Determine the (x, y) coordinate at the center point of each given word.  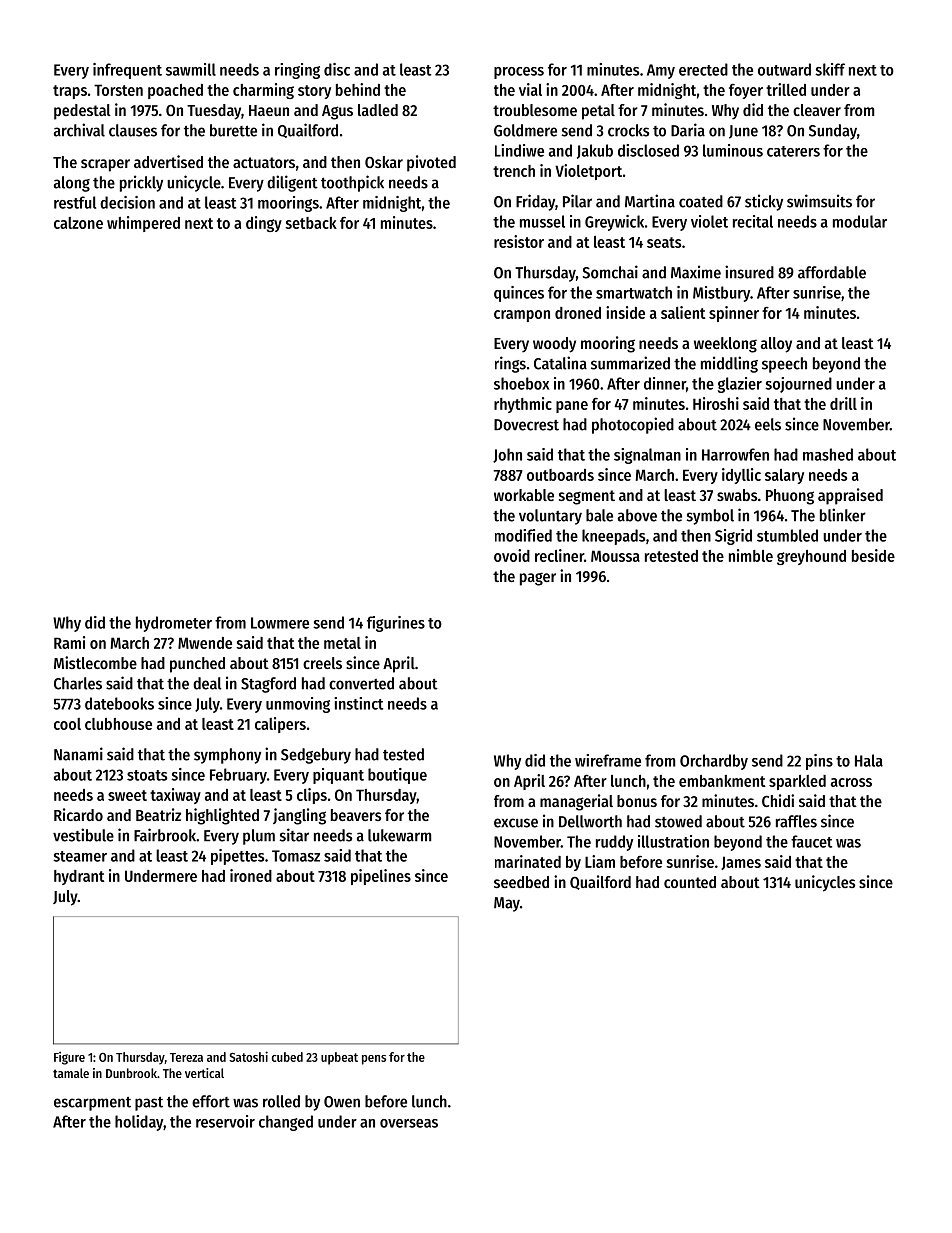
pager (538, 579)
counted (690, 882)
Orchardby (714, 762)
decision (127, 202)
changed (286, 1123)
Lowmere (280, 623)
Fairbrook (165, 835)
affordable (832, 272)
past (149, 1104)
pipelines (381, 877)
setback (311, 223)
